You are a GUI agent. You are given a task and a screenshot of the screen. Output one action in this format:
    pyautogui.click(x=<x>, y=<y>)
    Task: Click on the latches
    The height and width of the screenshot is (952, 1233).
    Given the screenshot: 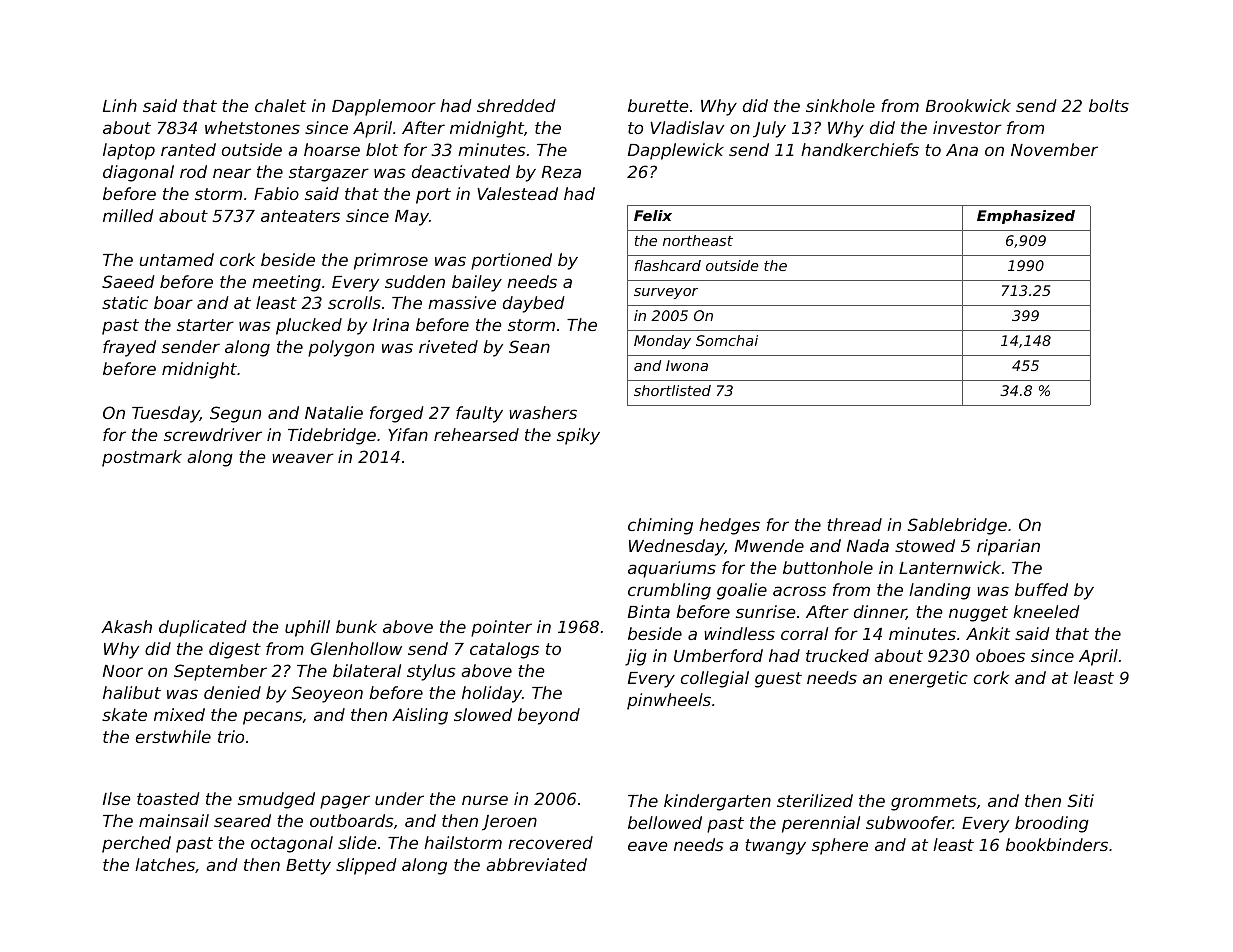 What is the action you would take?
    pyautogui.click(x=165, y=864)
